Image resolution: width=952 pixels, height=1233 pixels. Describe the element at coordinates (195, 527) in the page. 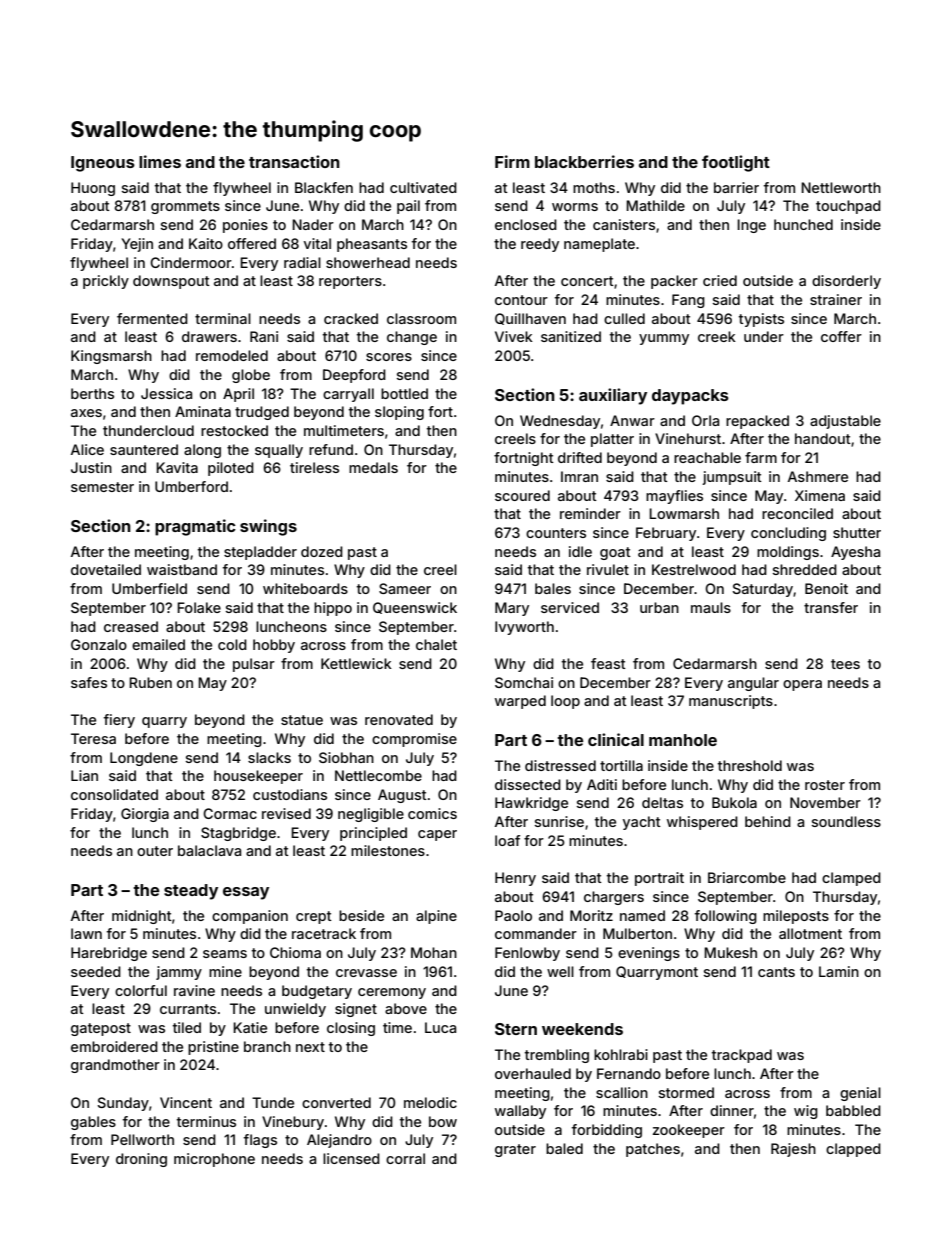

I see `pragmatic` at that location.
